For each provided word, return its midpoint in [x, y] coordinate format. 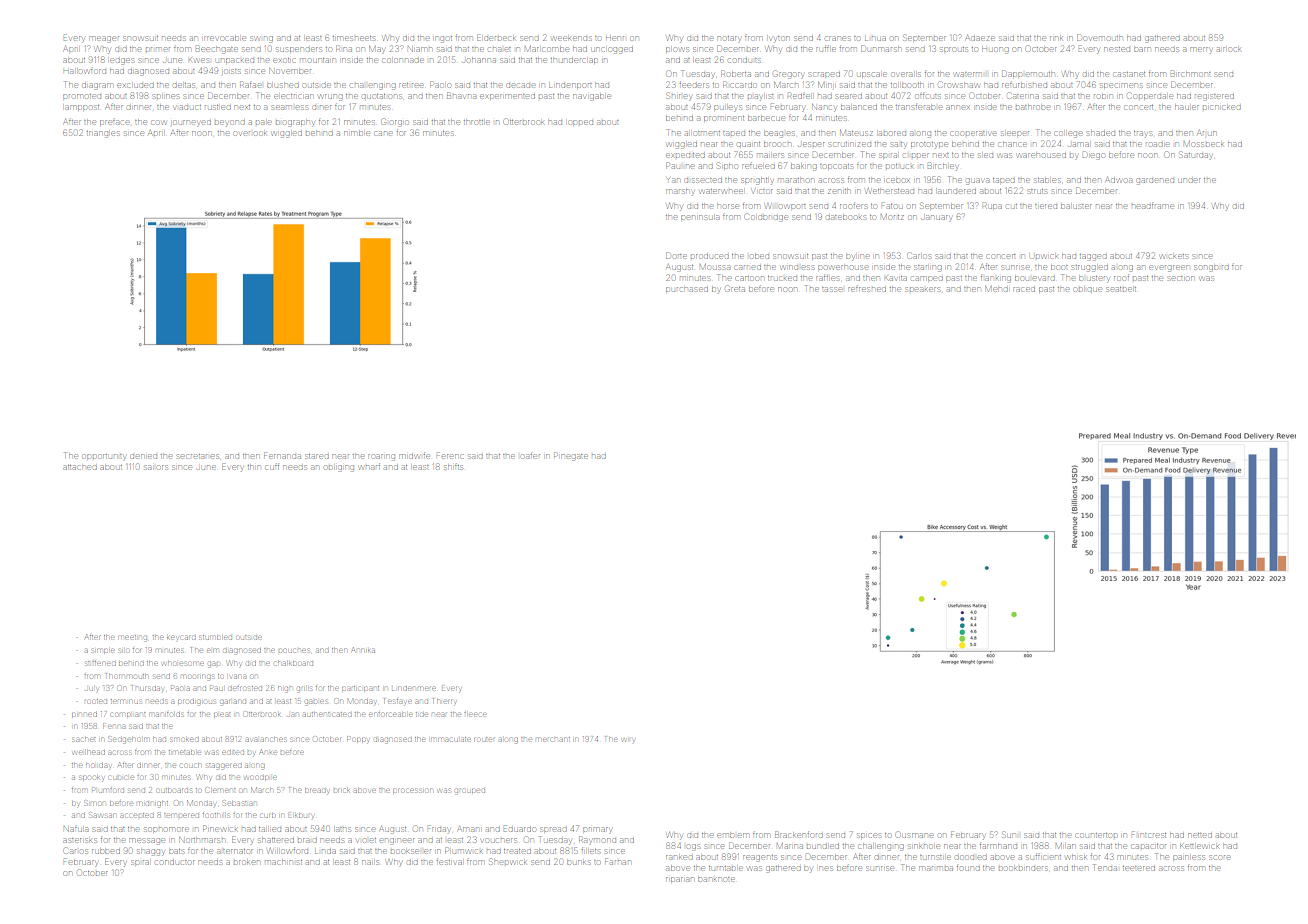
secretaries [198, 456]
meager [104, 38]
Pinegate [571, 456]
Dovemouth [1099, 37]
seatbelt [1121, 289]
